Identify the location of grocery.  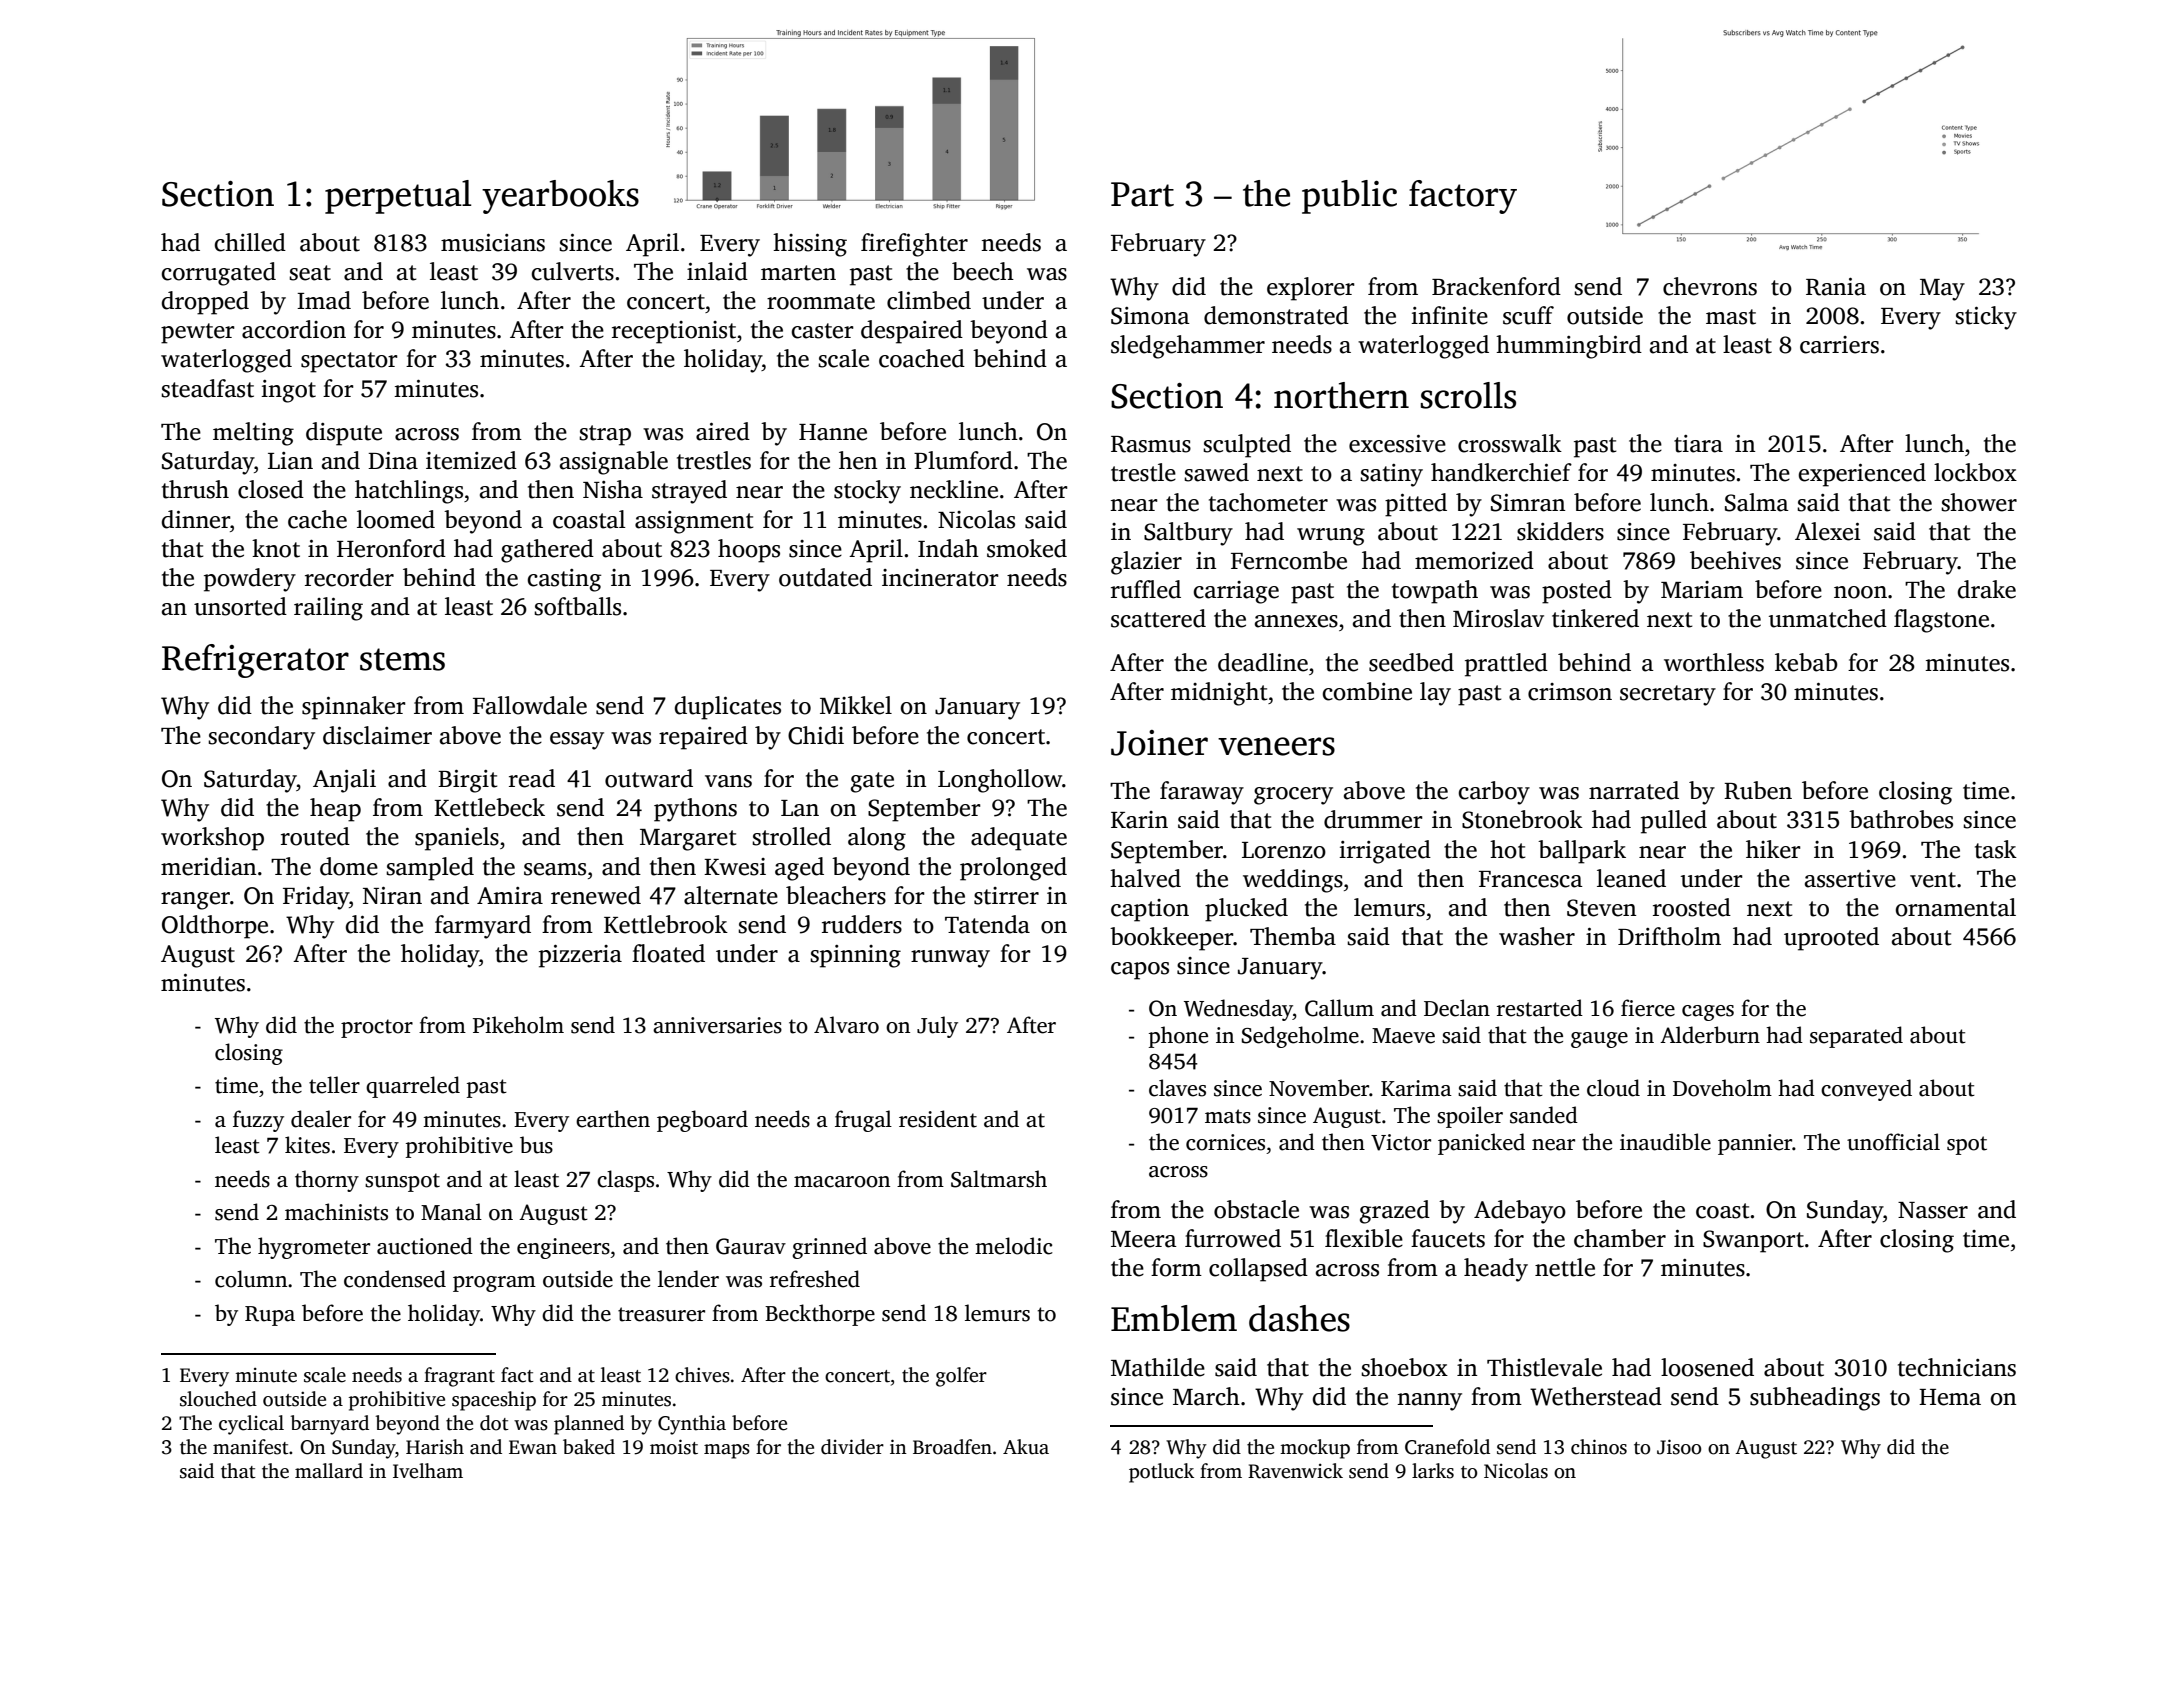
(1293, 796).
